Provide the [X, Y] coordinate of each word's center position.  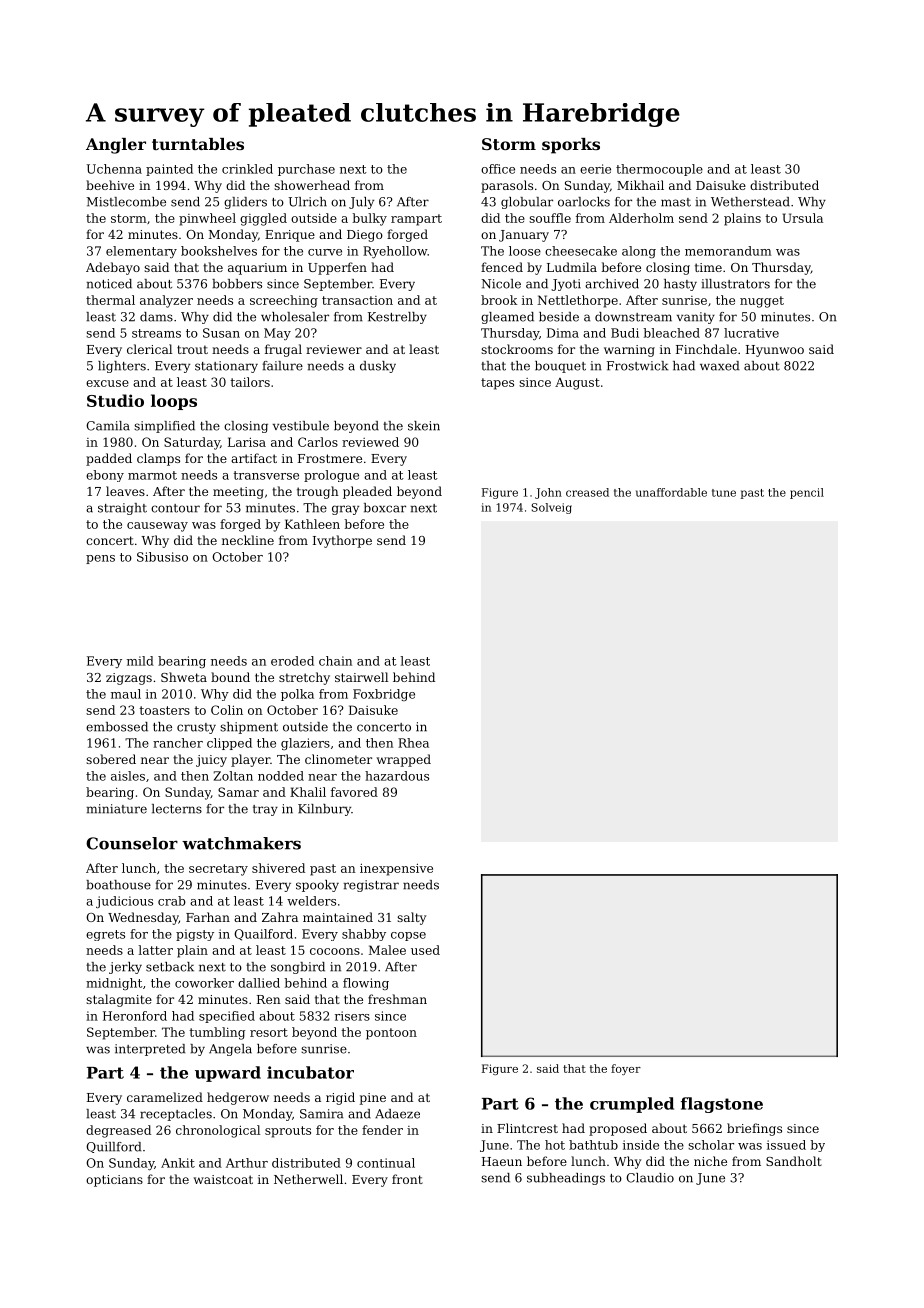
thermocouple [659, 170]
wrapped [404, 760]
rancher [178, 743]
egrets [105, 935]
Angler [116, 146]
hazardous [397, 776]
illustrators [736, 284]
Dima [563, 333]
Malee [387, 950]
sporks [571, 146]
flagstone [722, 1105]
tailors [250, 382]
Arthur [247, 1163]
